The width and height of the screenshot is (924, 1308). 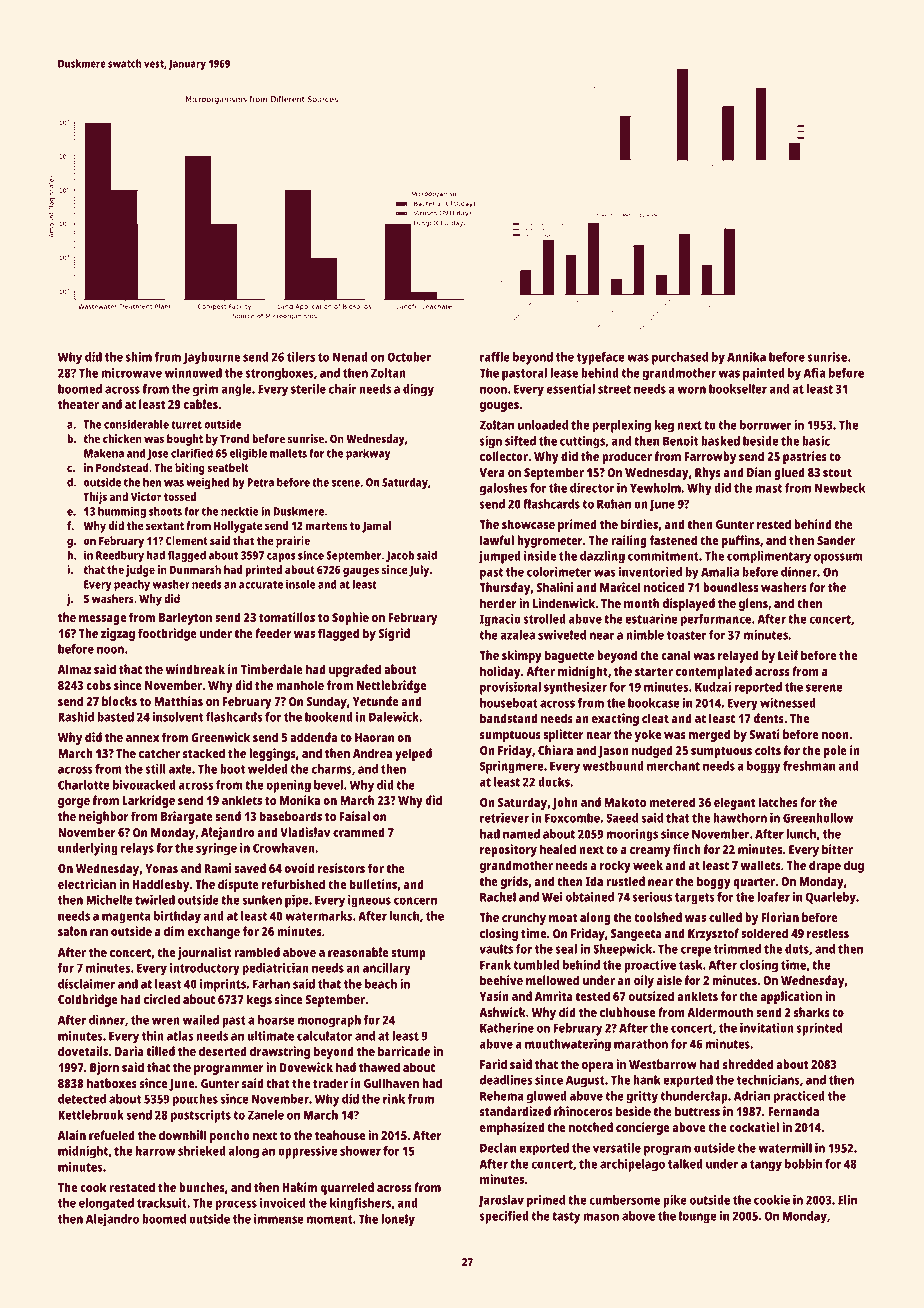 What do you see at coordinates (838, 558) in the screenshot?
I see `opossum` at bounding box center [838, 558].
